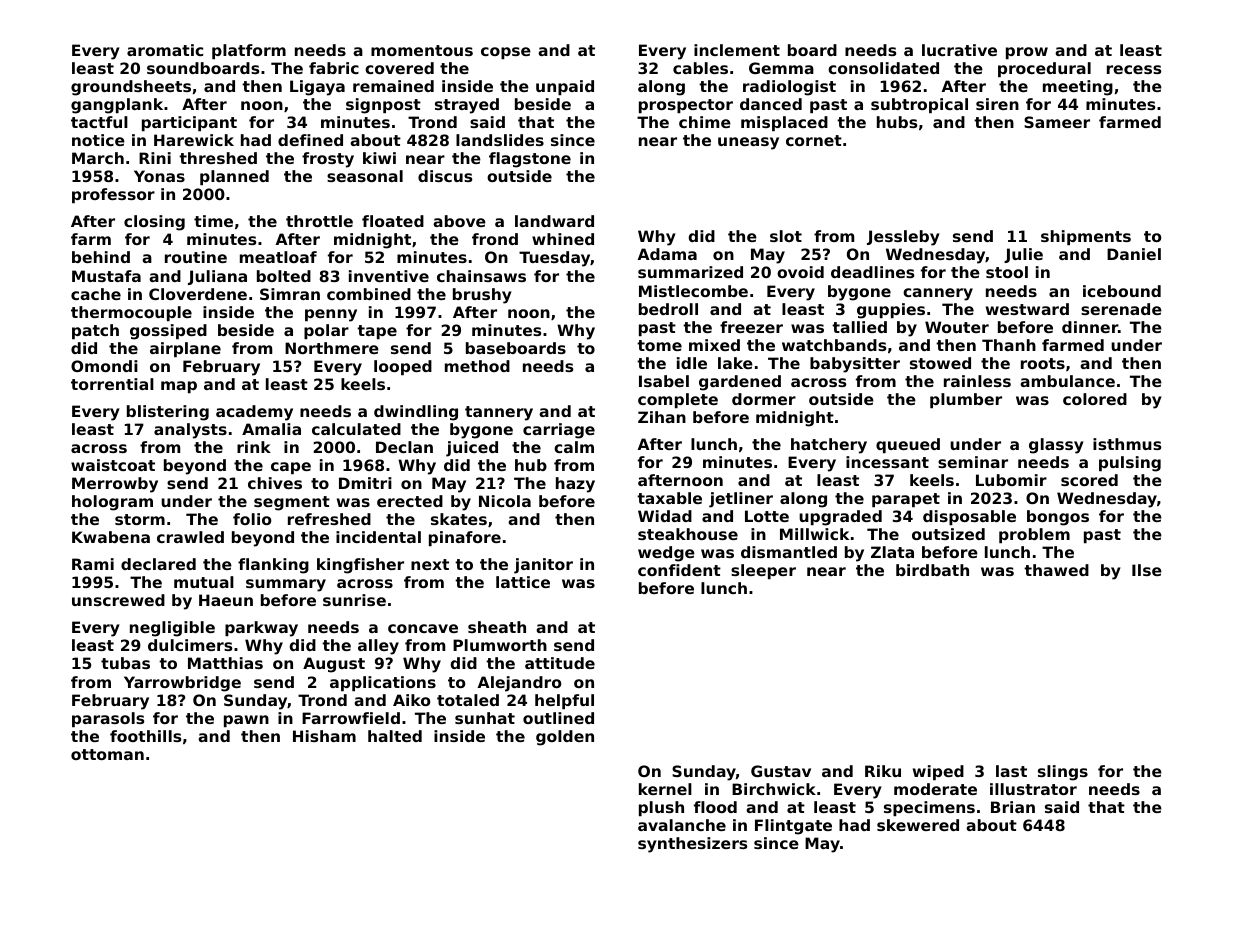 The image size is (1233, 952). Describe the element at coordinates (249, 51) in the screenshot. I see `platform` at that location.
